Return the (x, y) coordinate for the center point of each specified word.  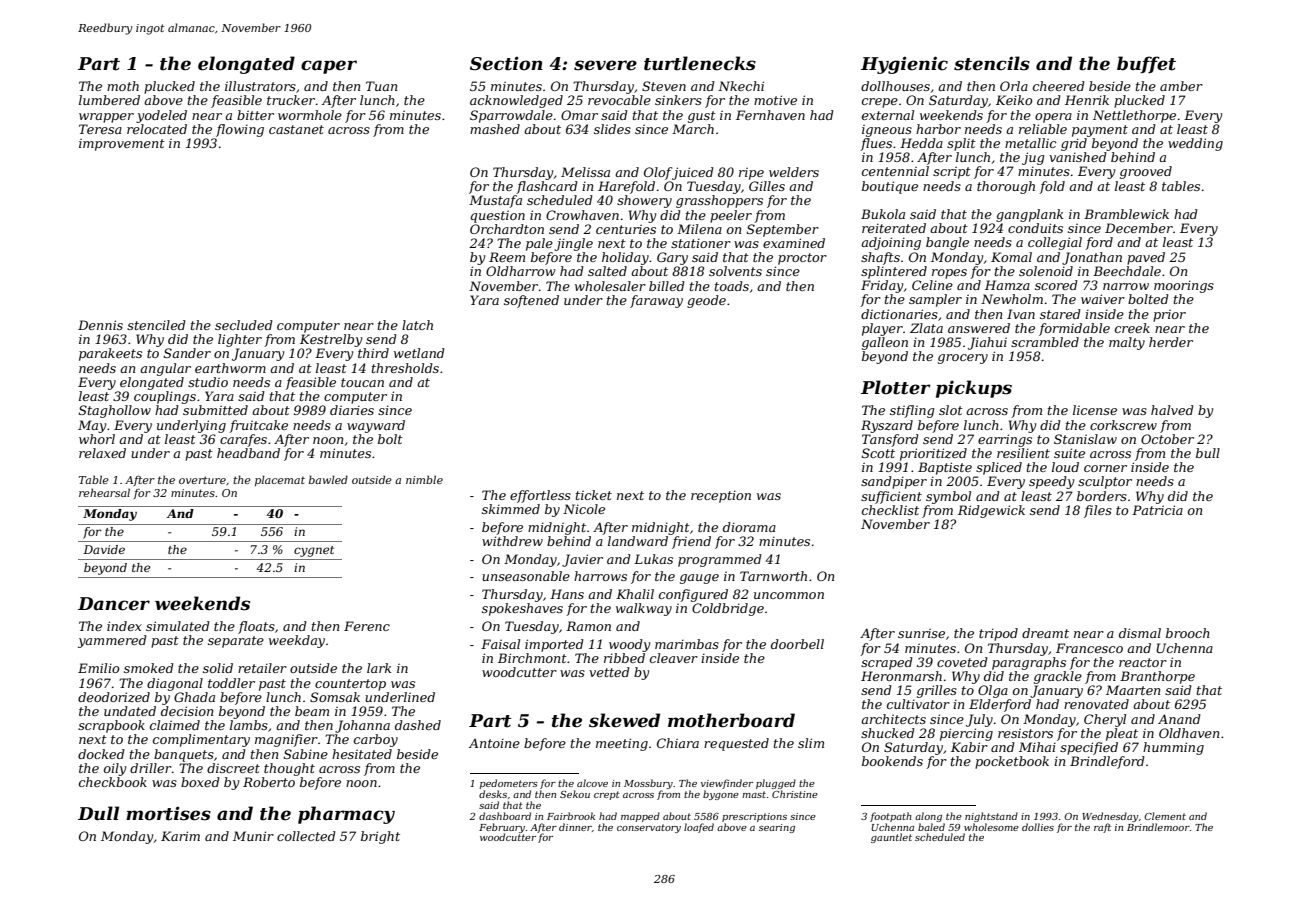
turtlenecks (700, 63)
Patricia (1157, 510)
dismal (1140, 633)
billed (667, 286)
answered (979, 328)
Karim (180, 836)
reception (721, 497)
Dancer (114, 604)
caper (329, 67)
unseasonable (526, 576)
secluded (244, 325)
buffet (1146, 65)
